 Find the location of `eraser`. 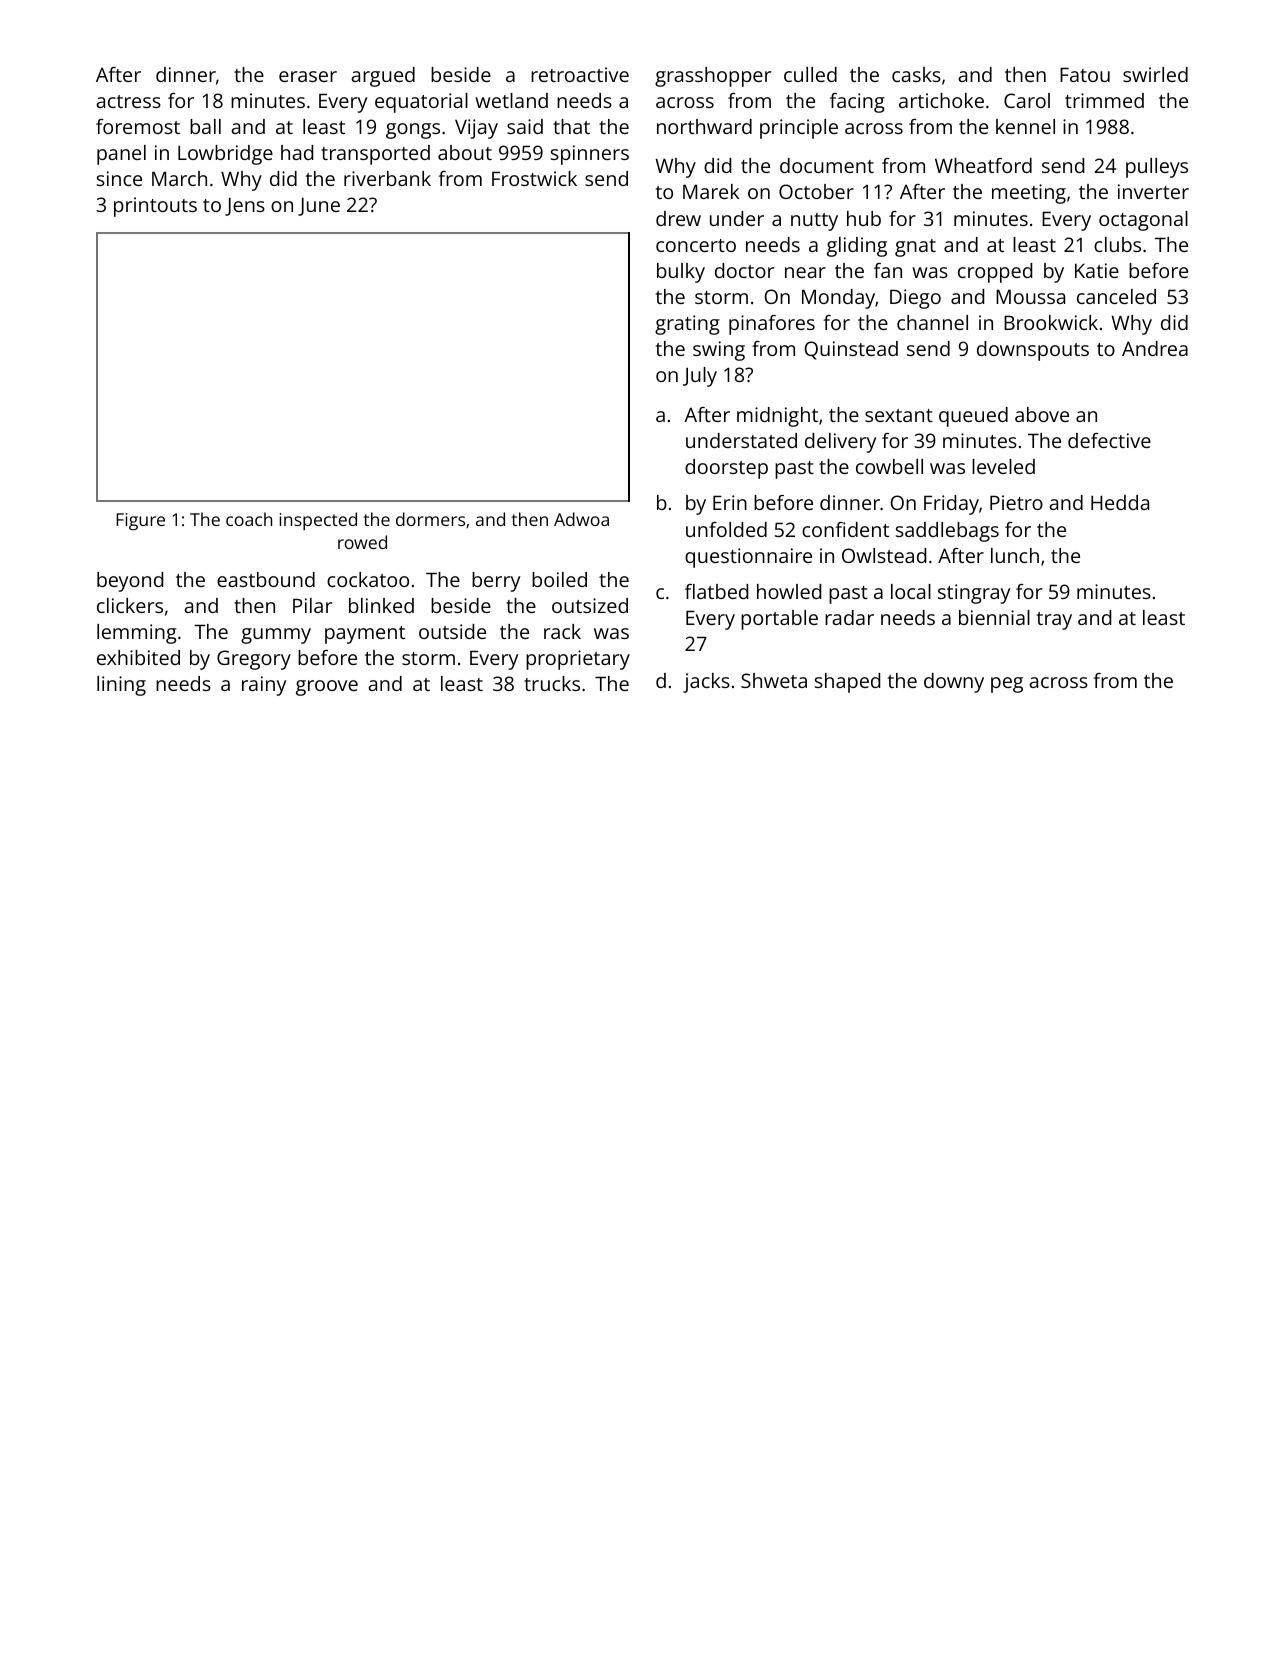

eraser is located at coordinates (308, 76).
